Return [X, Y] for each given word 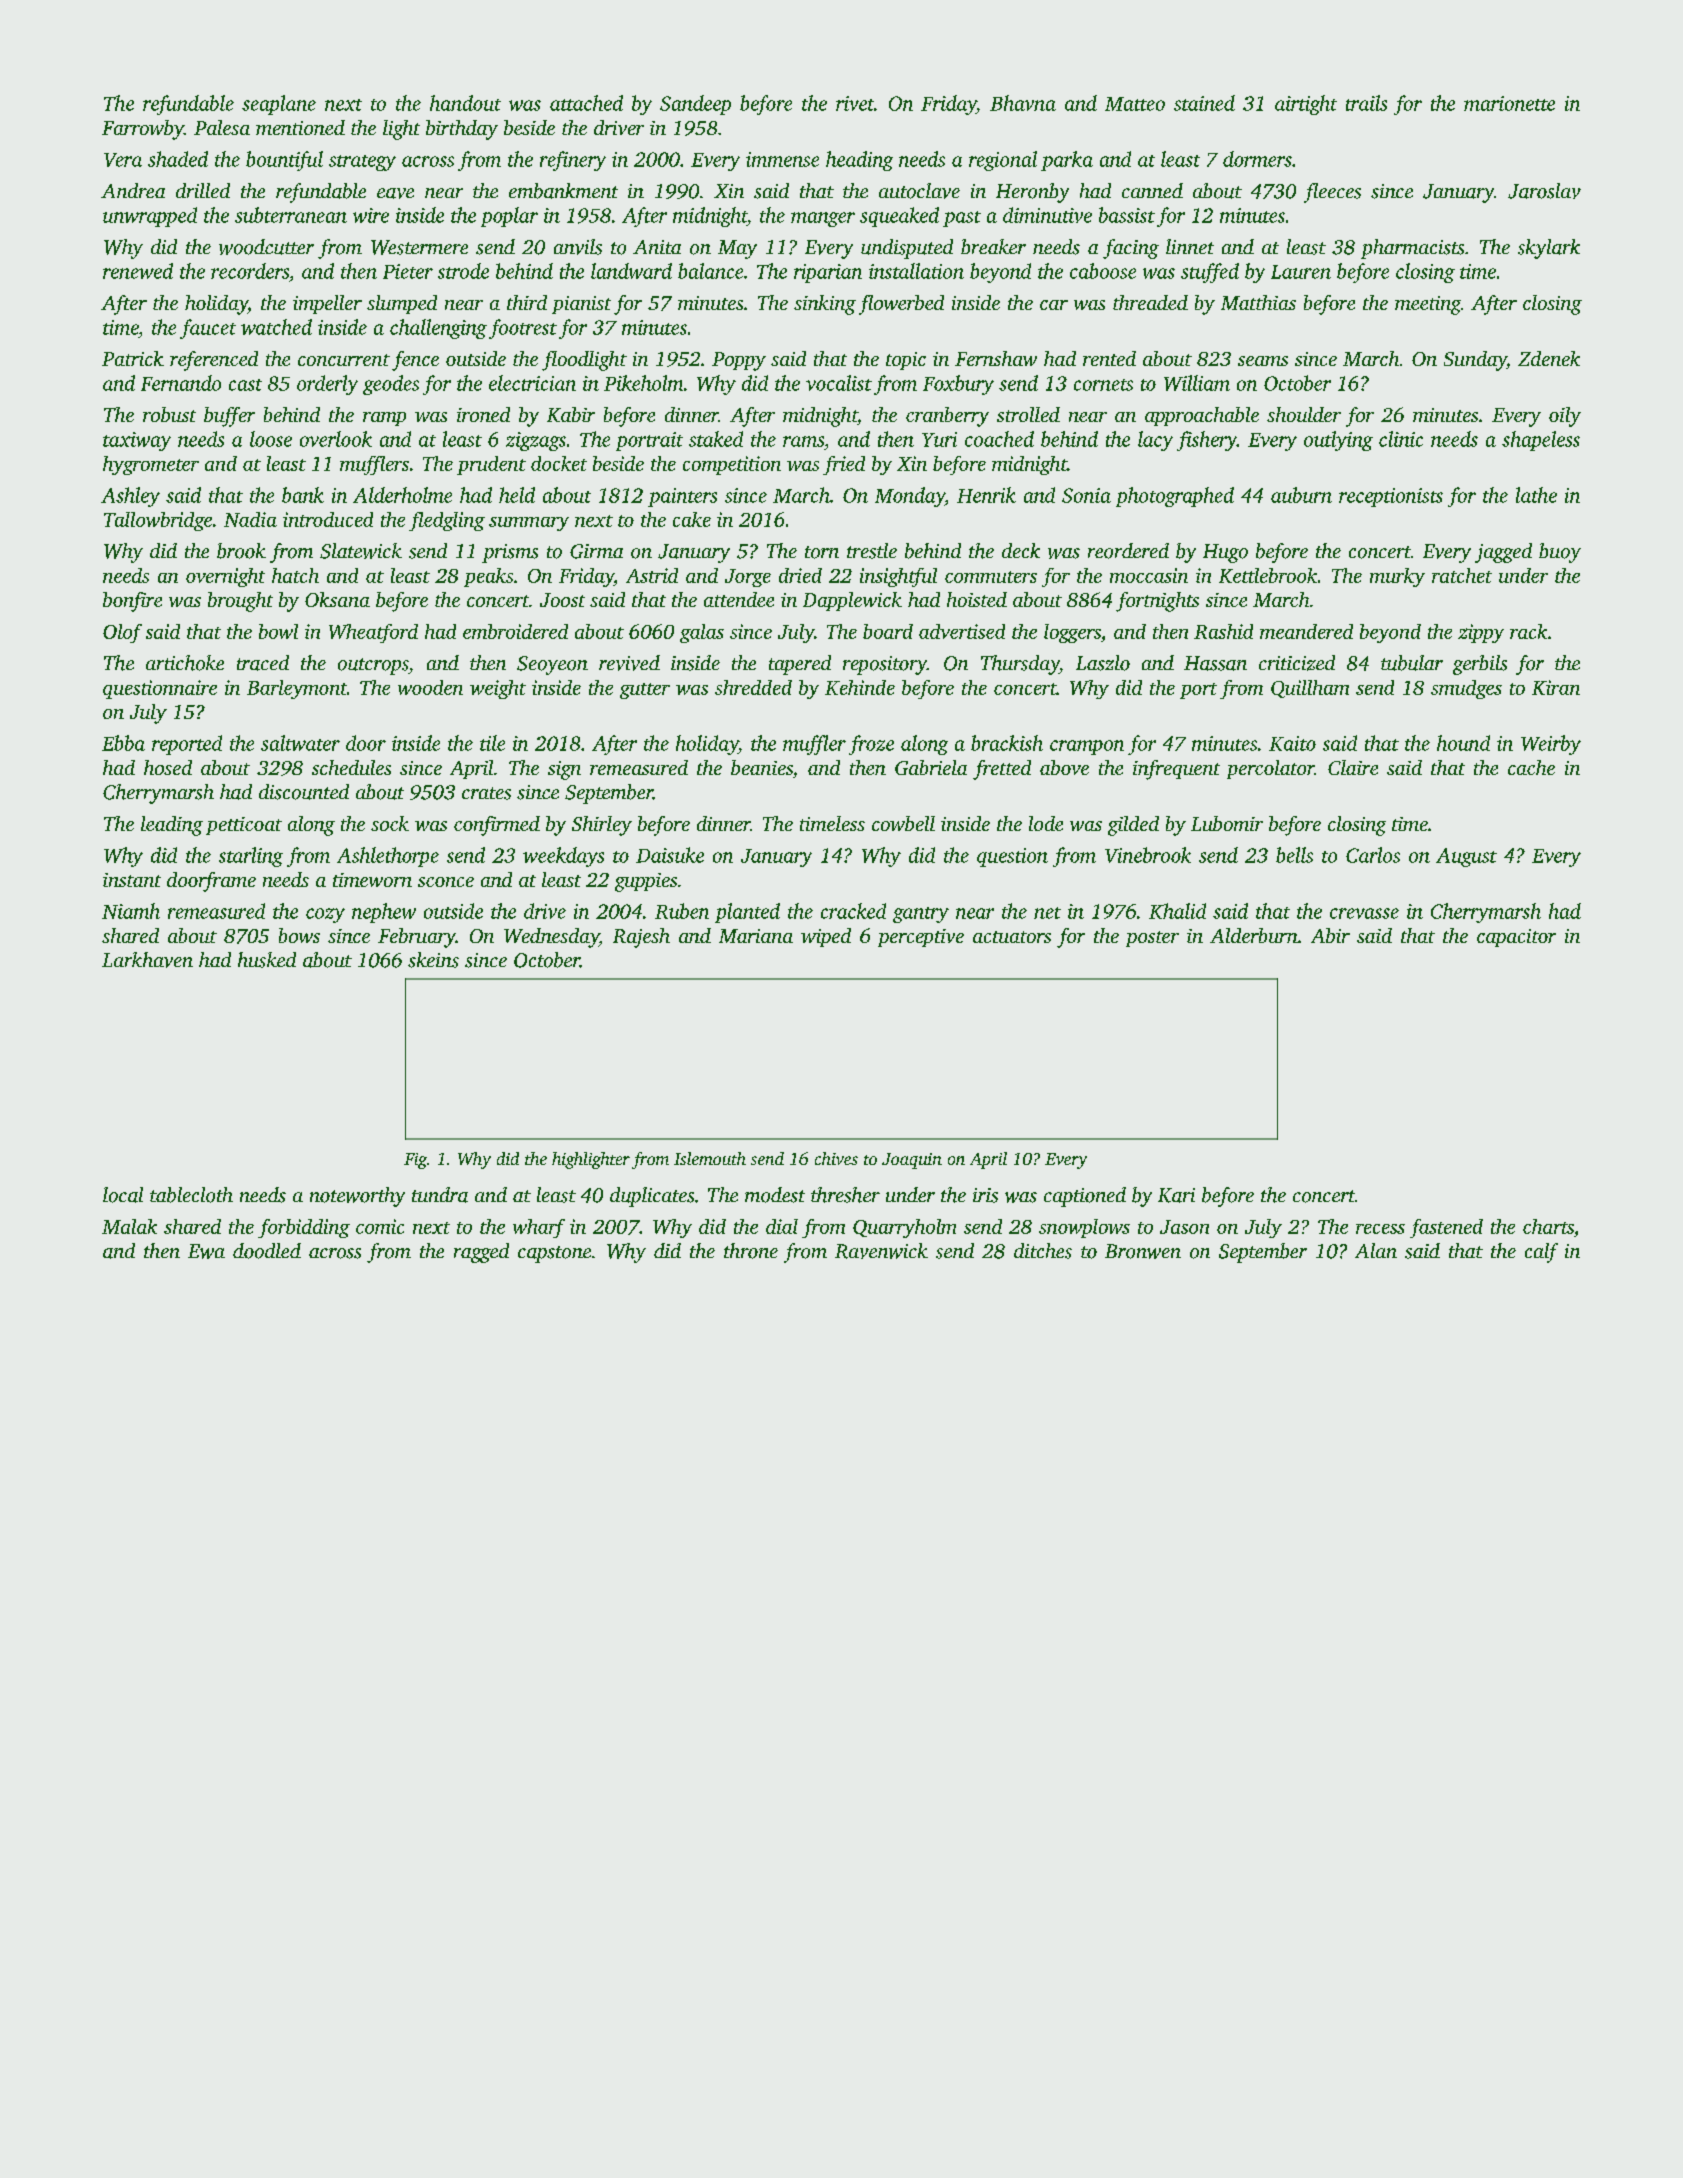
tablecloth [191, 1195]
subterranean [291, 215]
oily [1565, 417]
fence [415, 361]
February [417, 938]
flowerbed [901, 305]
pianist [581, 305]
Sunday [1475, 361]
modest [775, 1195]
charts [1548, 1226]
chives [836, 1158]
